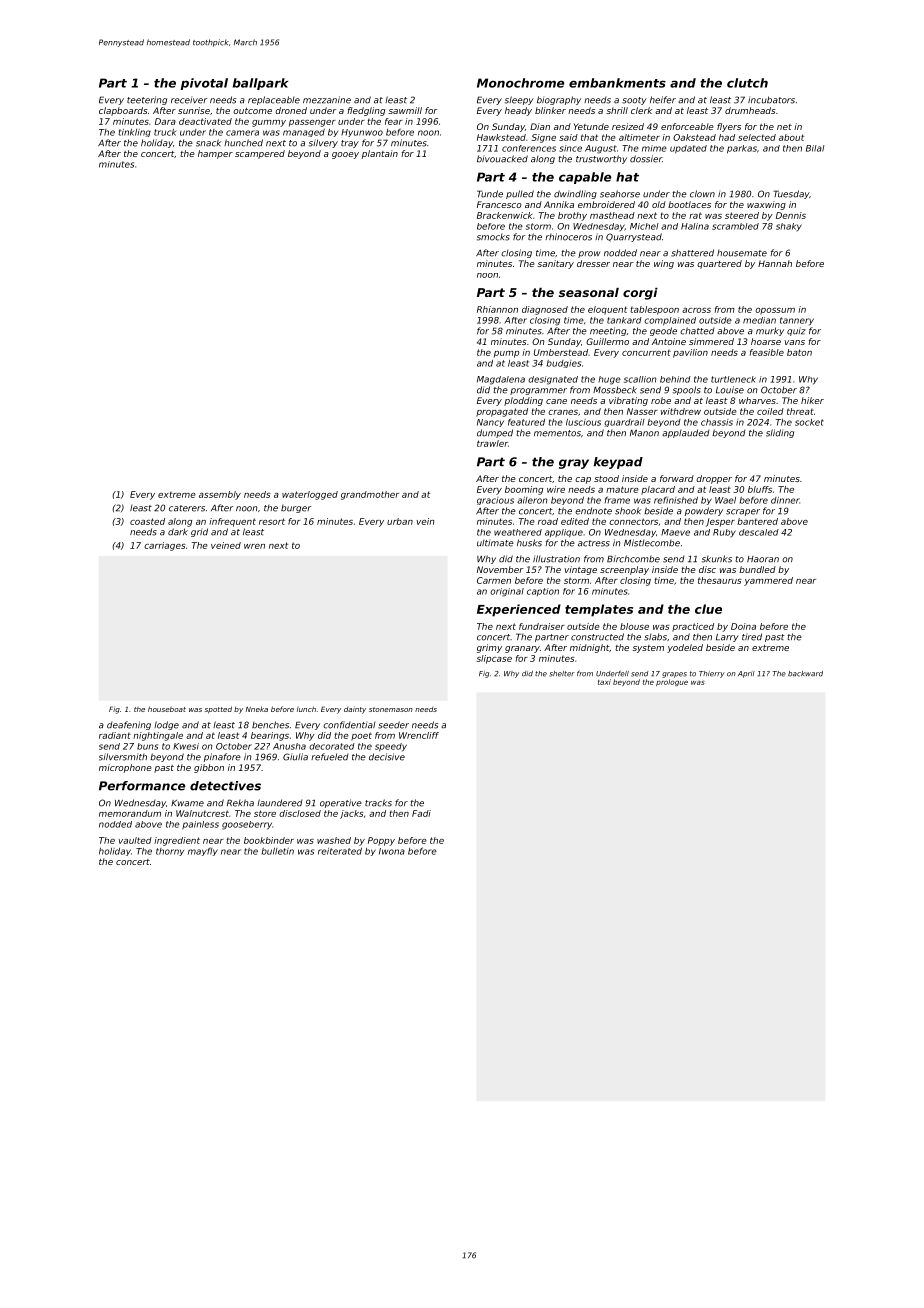  I want to click on Rhiannon, so click(497, 309).
